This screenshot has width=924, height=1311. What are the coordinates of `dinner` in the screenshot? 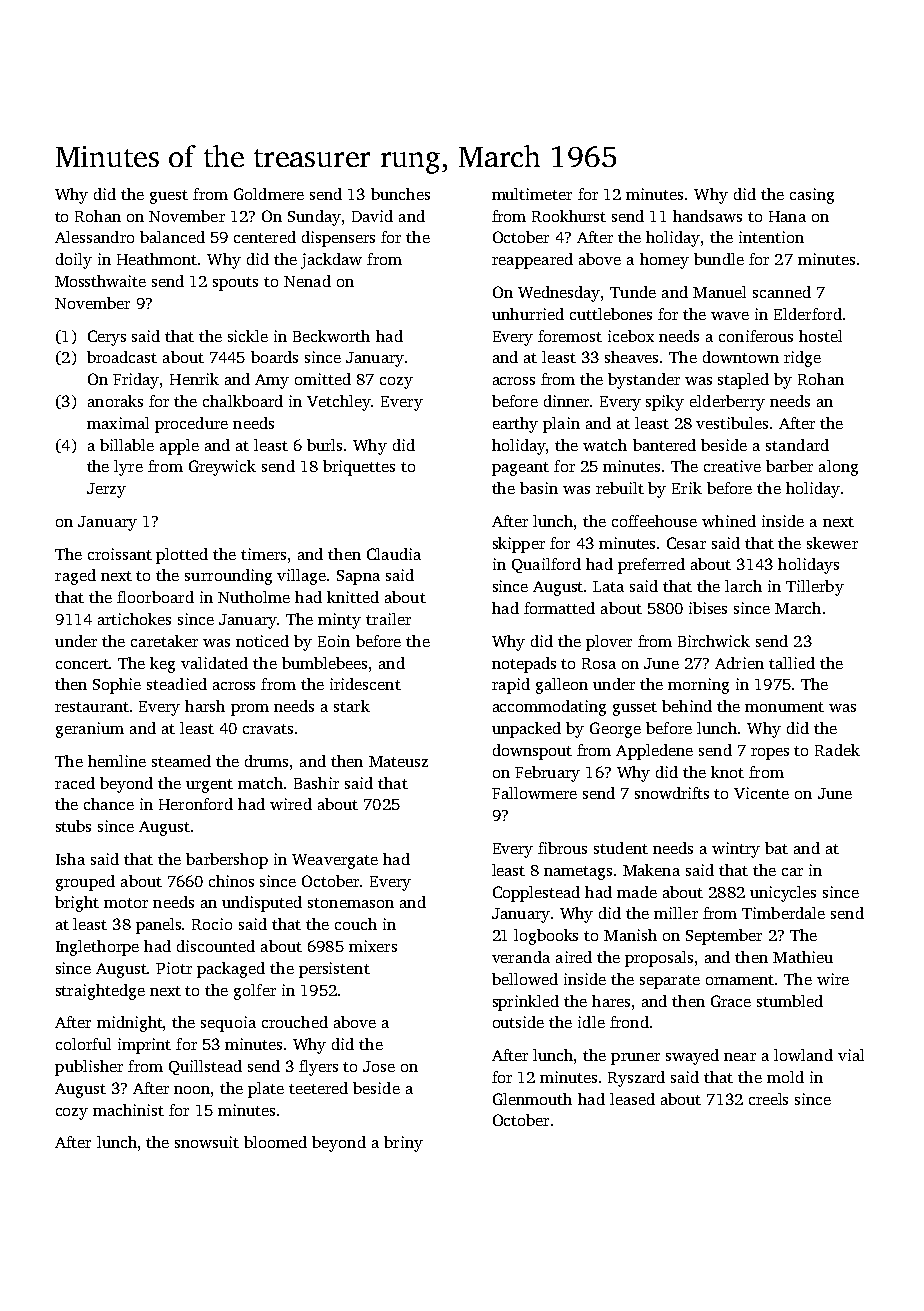 It's located at (567, 401).
